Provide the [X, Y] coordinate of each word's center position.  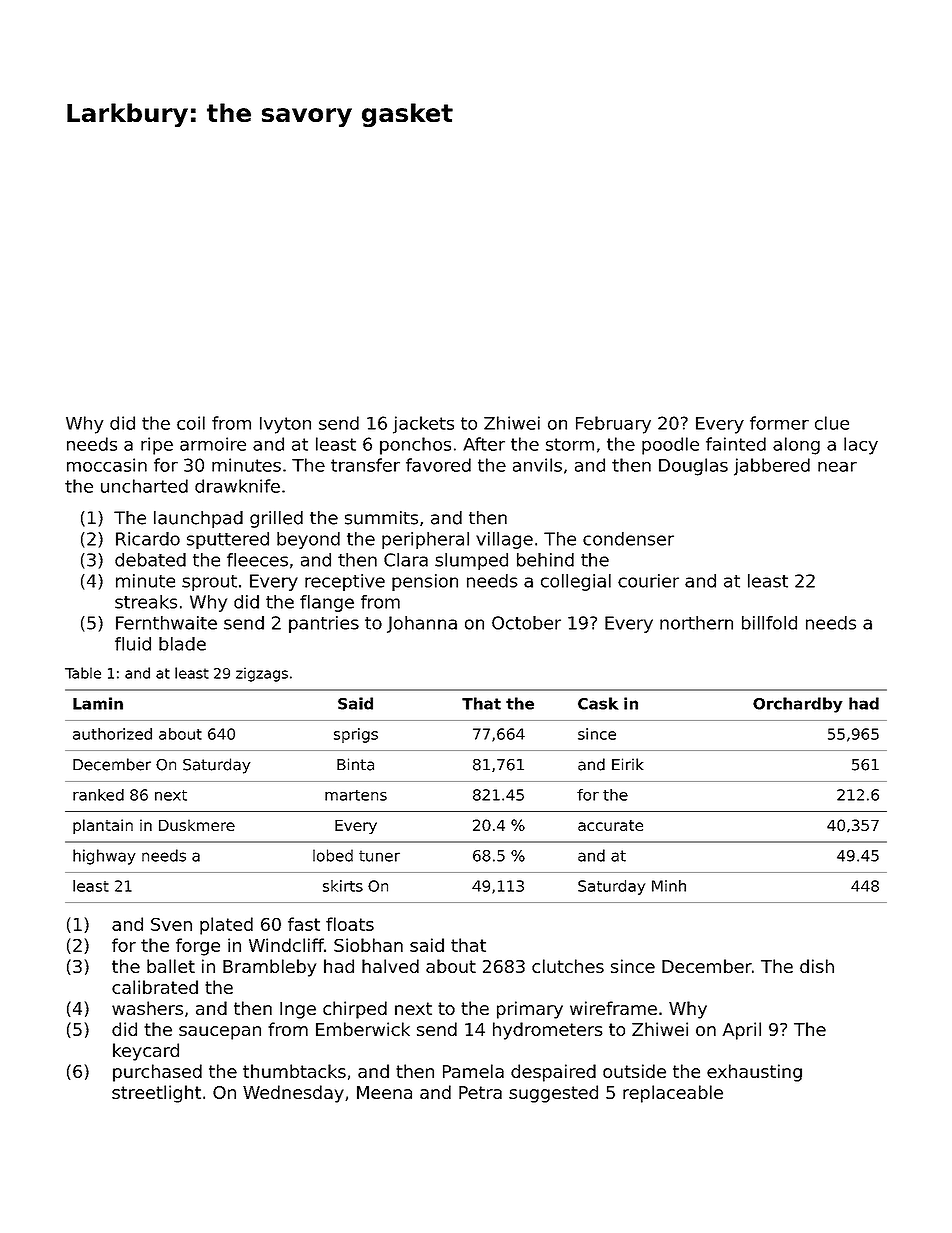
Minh [669, 886]
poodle [670, 446]
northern [696, 623]
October [526, 623]
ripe [157, 446]
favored [438, 465]
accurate [610, 825]
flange [327, 603]
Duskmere [197, 825]
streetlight [156, 1094]
